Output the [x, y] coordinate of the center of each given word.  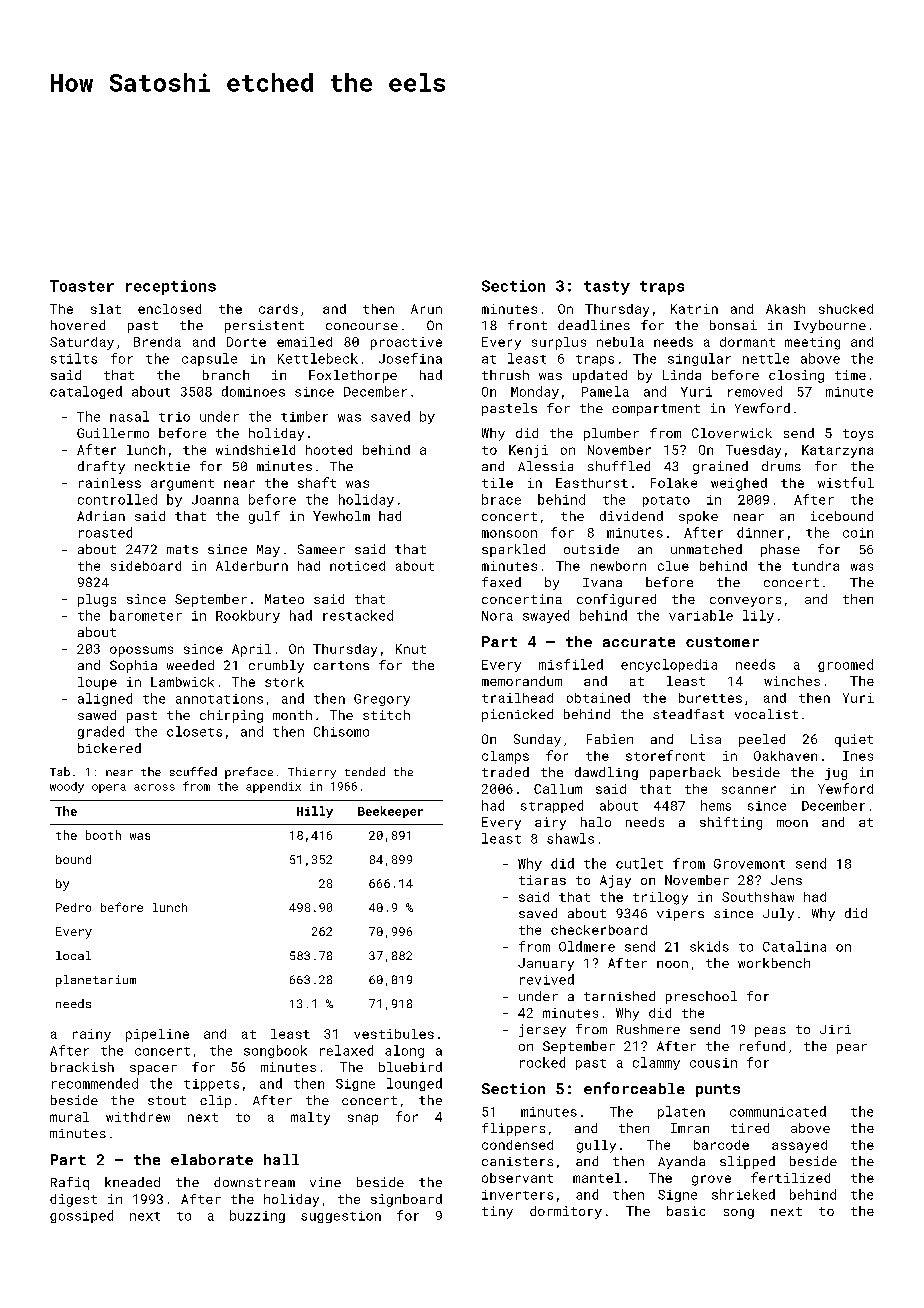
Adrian [101, 516]
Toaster [82, 286]
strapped [552, 806]
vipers [680, 915]
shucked [846, 309]
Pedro [73, 907]
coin [858, 533]
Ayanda [681, 1162]
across [154, 787]
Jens [786, 880]
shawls [570, 838]
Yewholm [341, 516]
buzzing [257, 1216]
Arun [426, 309]
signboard [406, 1200]
